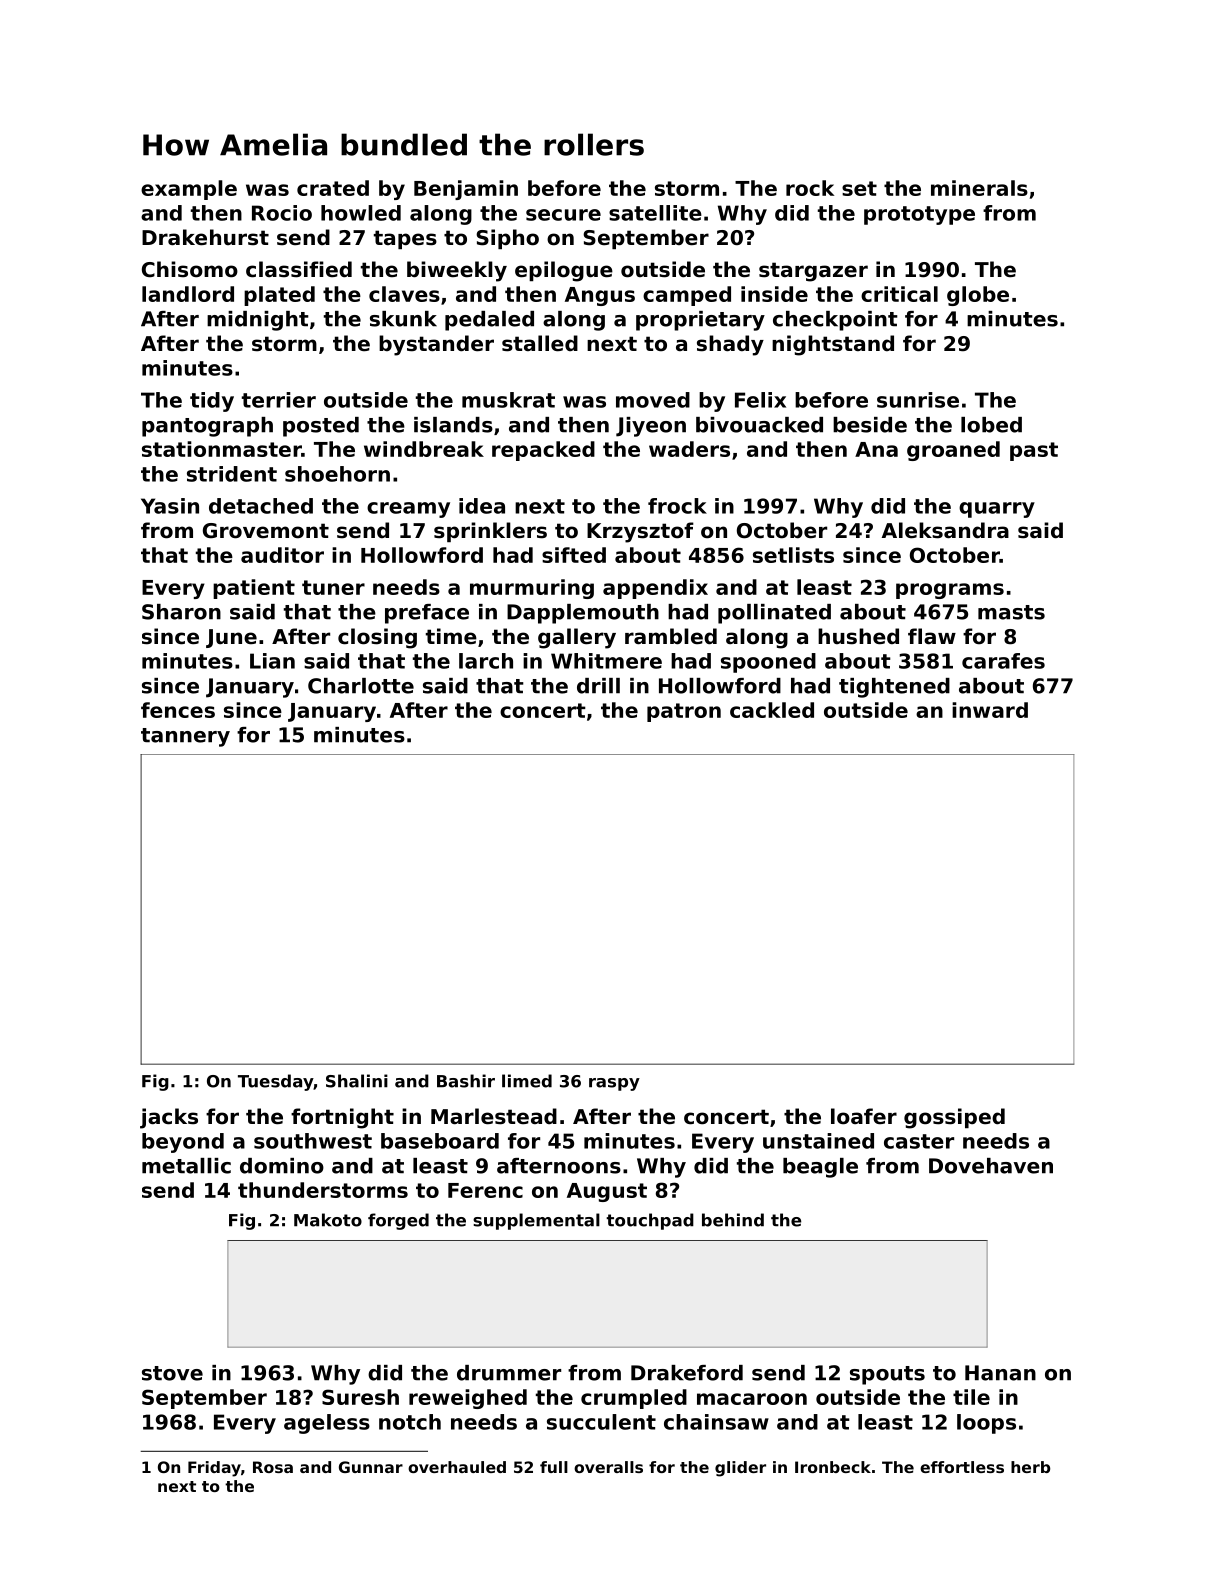 The height and width of the screenshot is (1572, 1215). What do you see at coordinates (527, 1081) in the screenshot?
I see `limed` at bounding box center [527, 1081].
